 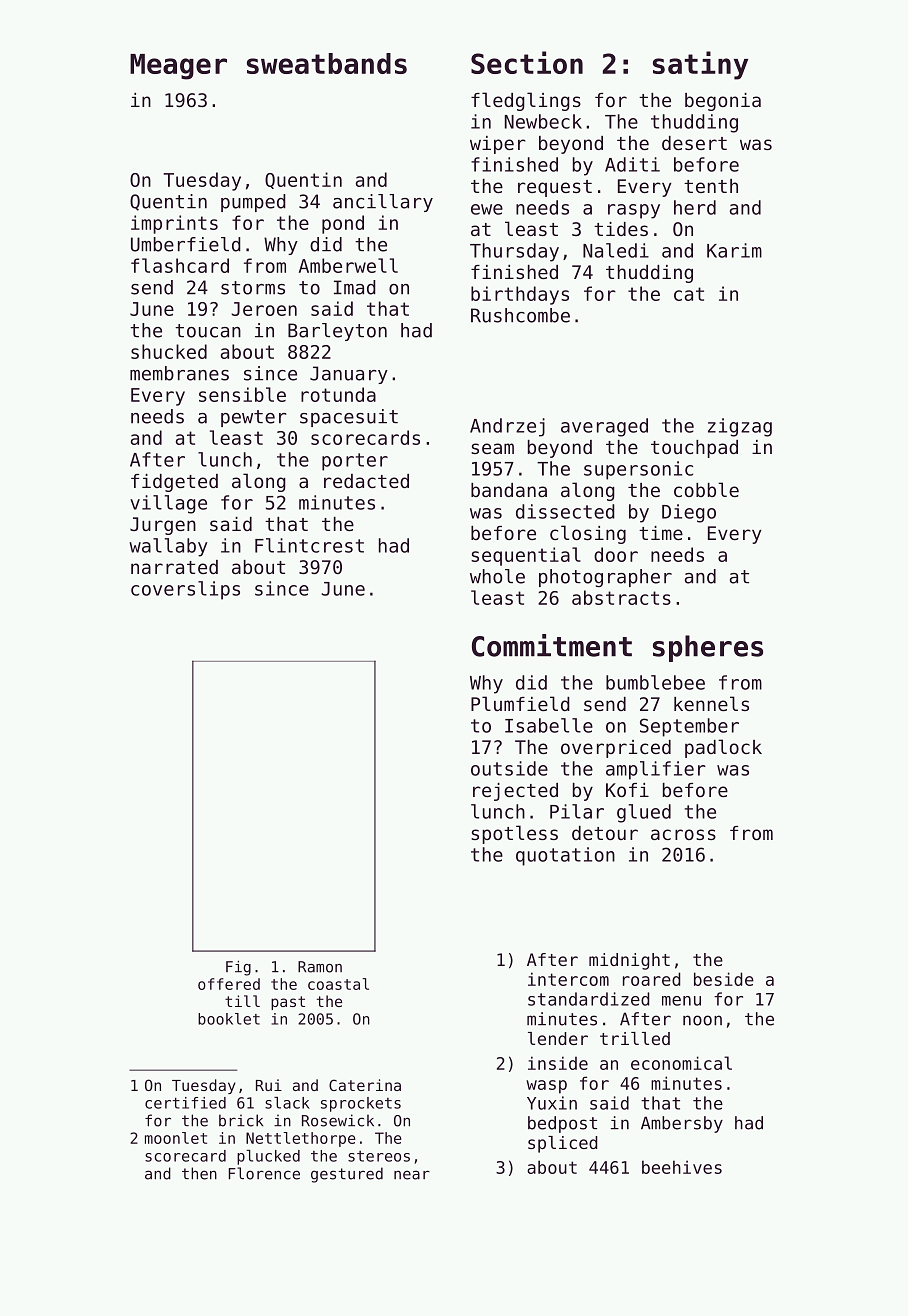 What do you see at coordinates (174, 224) in the image?
I see `imprints` at bounding box center [174, 224].
